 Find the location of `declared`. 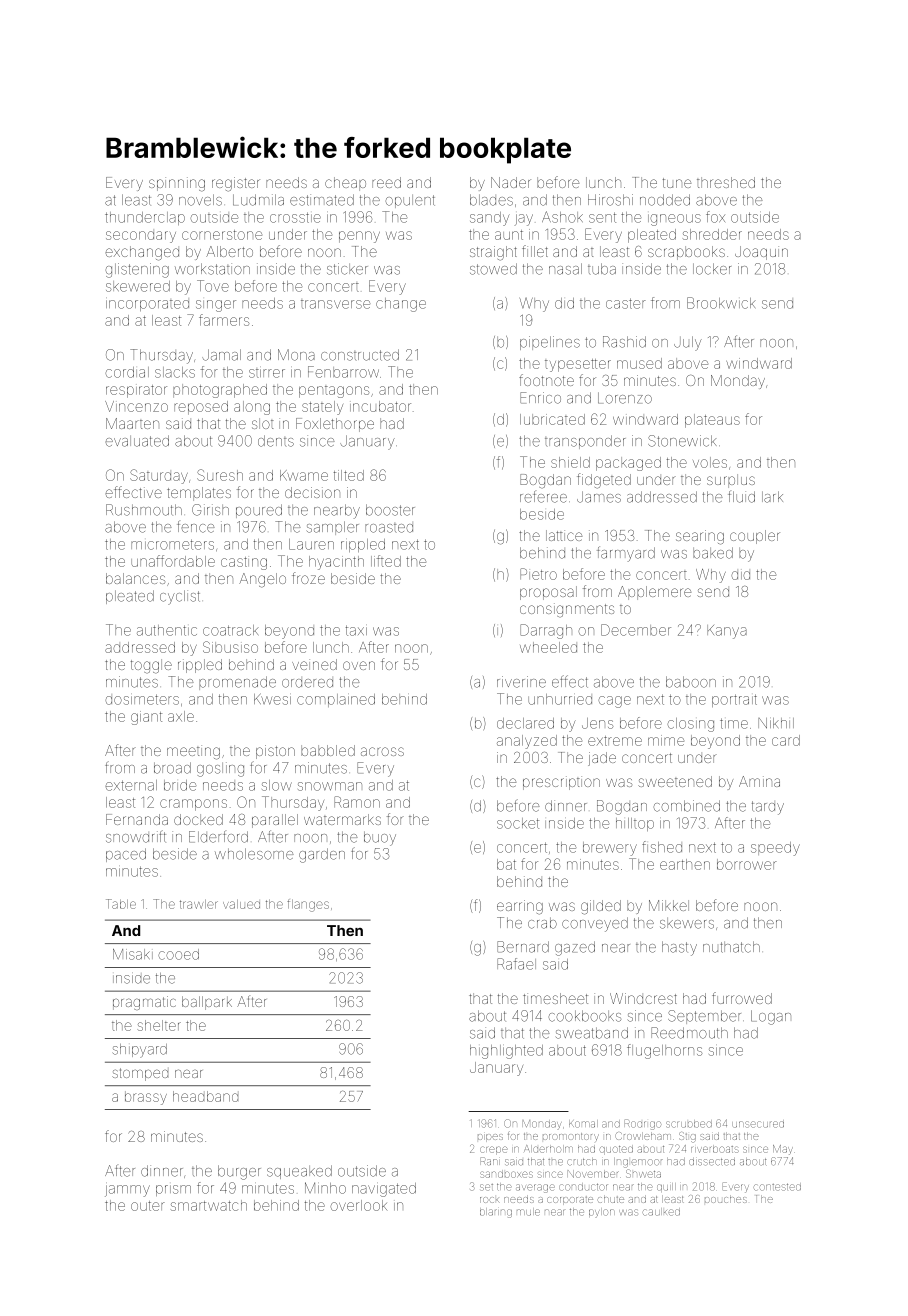

declared is located at coordinates (525, 723).
